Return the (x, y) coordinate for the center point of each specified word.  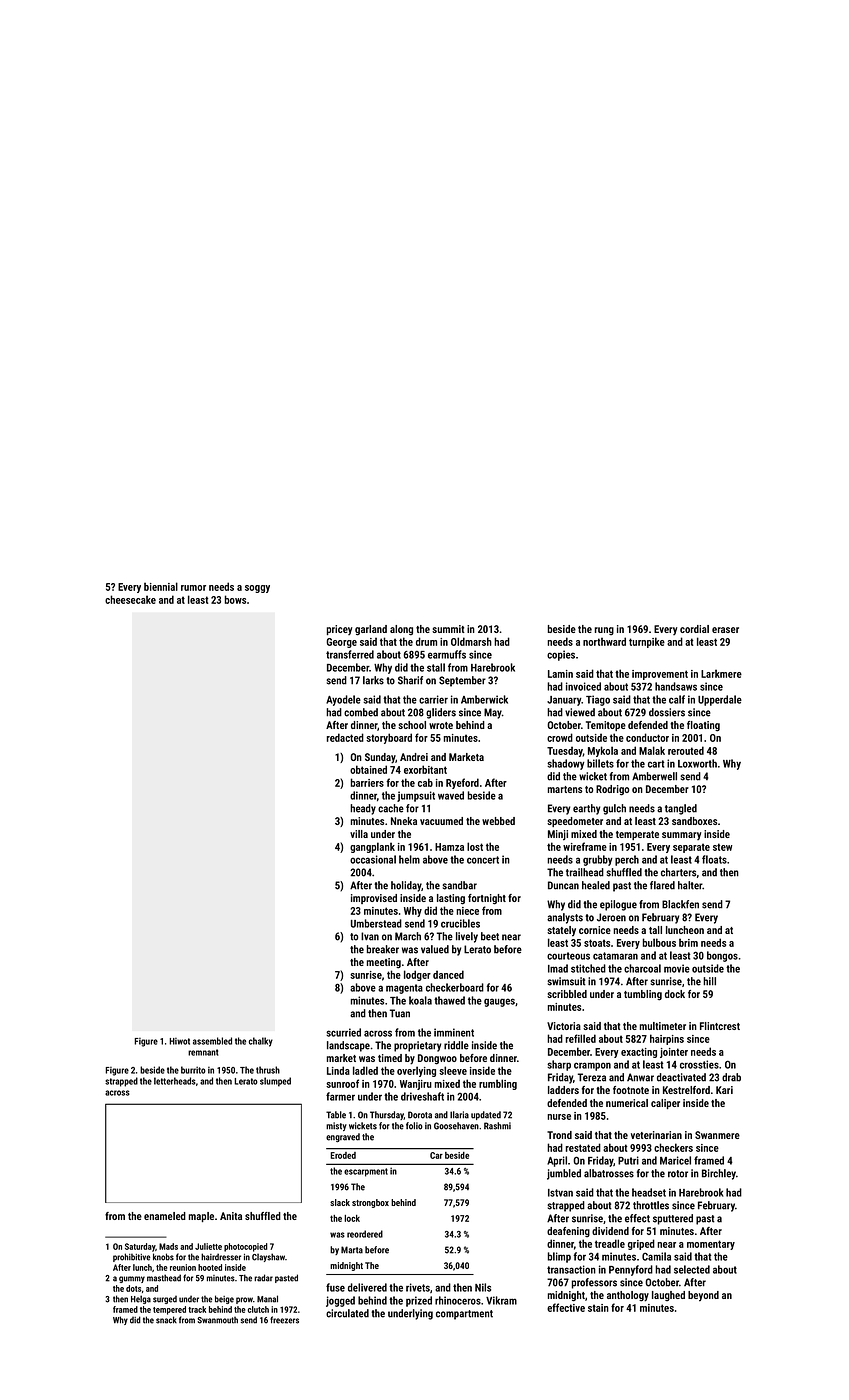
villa (359, 834)
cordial (694, 629)
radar (263, 1278)
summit (448, 629)
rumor (193, 588)
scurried (343, 1032)
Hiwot (179, 1041)
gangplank (372, 847)
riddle (456, 1045)
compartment (464, 1315)
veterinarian (656, 1135)
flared (662, 885)
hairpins (667, 1039)
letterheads (175, 1081)
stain (598, 1308)
